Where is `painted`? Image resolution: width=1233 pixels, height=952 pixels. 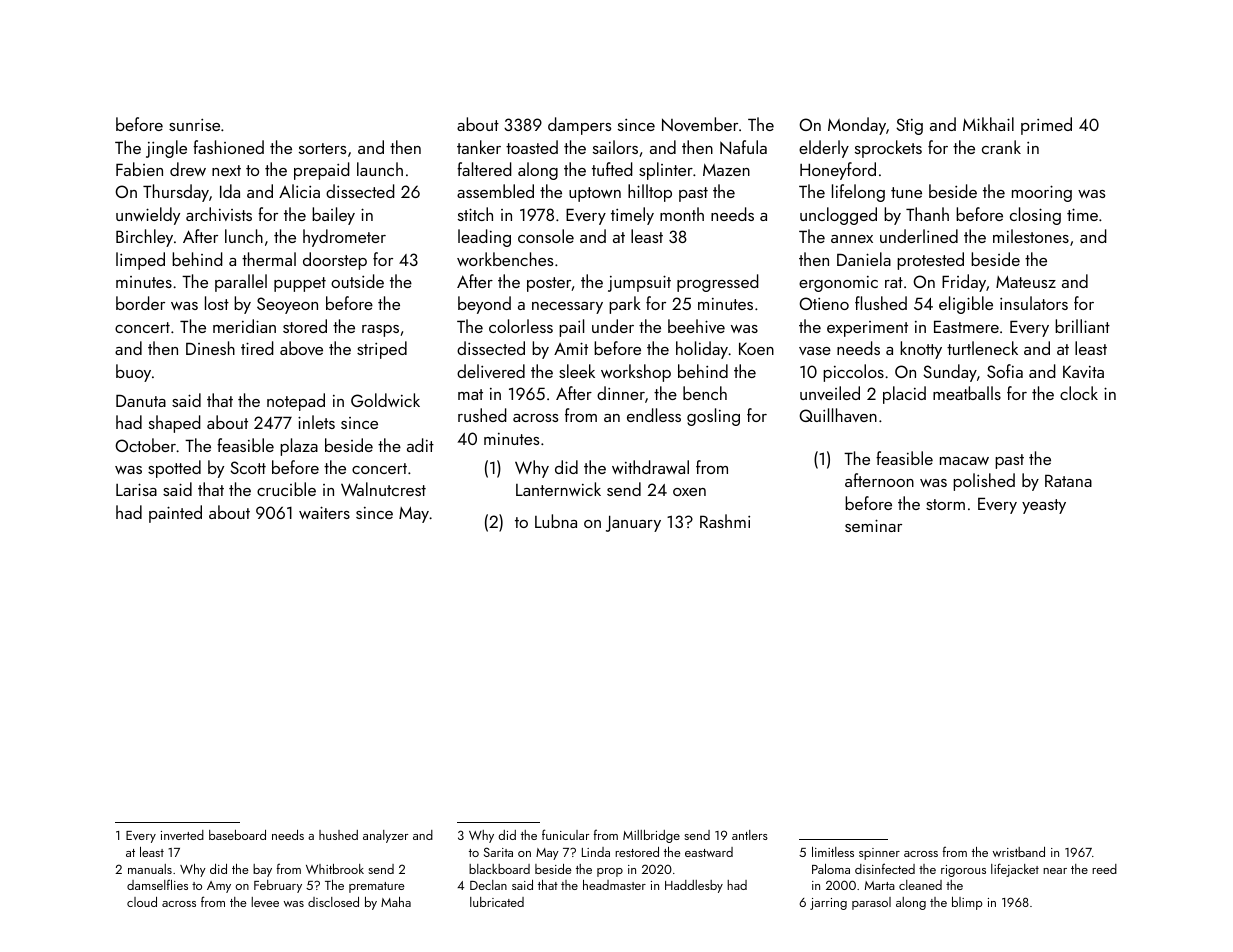
painted is located at coordinates (175, 514).
